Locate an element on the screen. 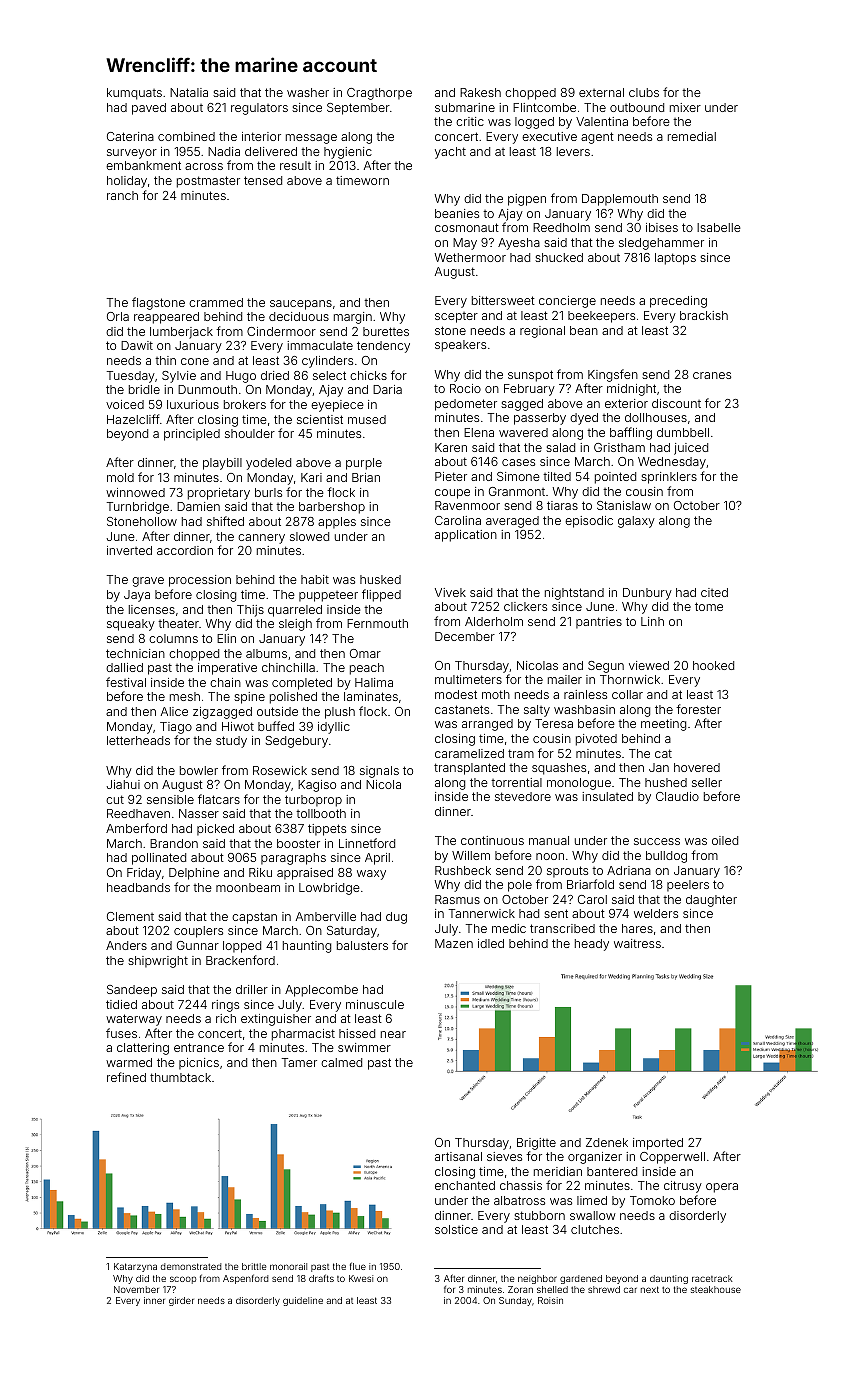 Image resolution: width=849 pixels, height=1400 pixels. Isabelle is located at coordinates (719, 227).
